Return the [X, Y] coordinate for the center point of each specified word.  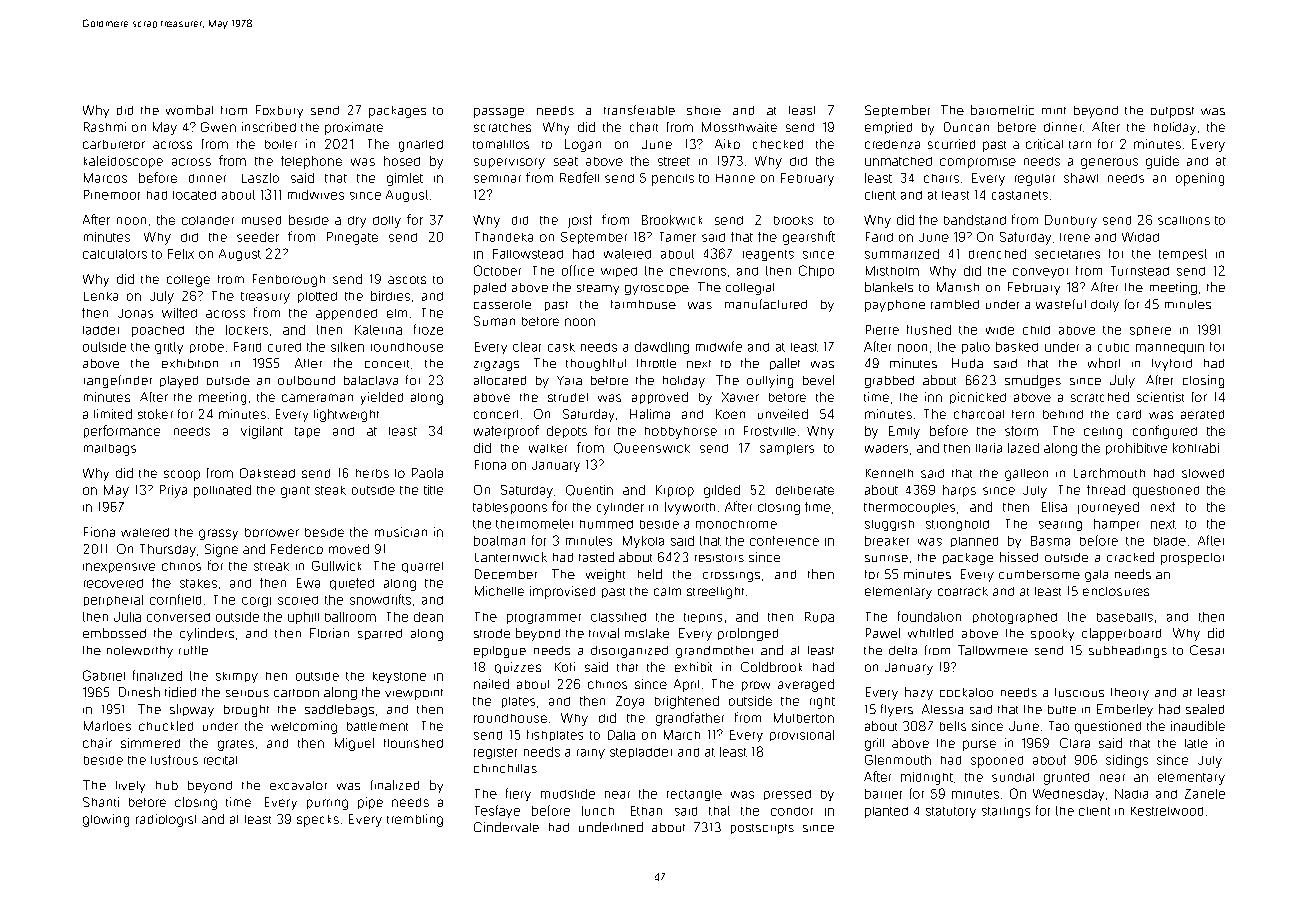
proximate [354, 128]
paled [490, 289]
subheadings [1128, 652]
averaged [806, 685]
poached [158, 331]
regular [1035, 180]
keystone [399, 677]
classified [618, 617]
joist [580, 221]
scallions [1184, 220]
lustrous [174, 760]
